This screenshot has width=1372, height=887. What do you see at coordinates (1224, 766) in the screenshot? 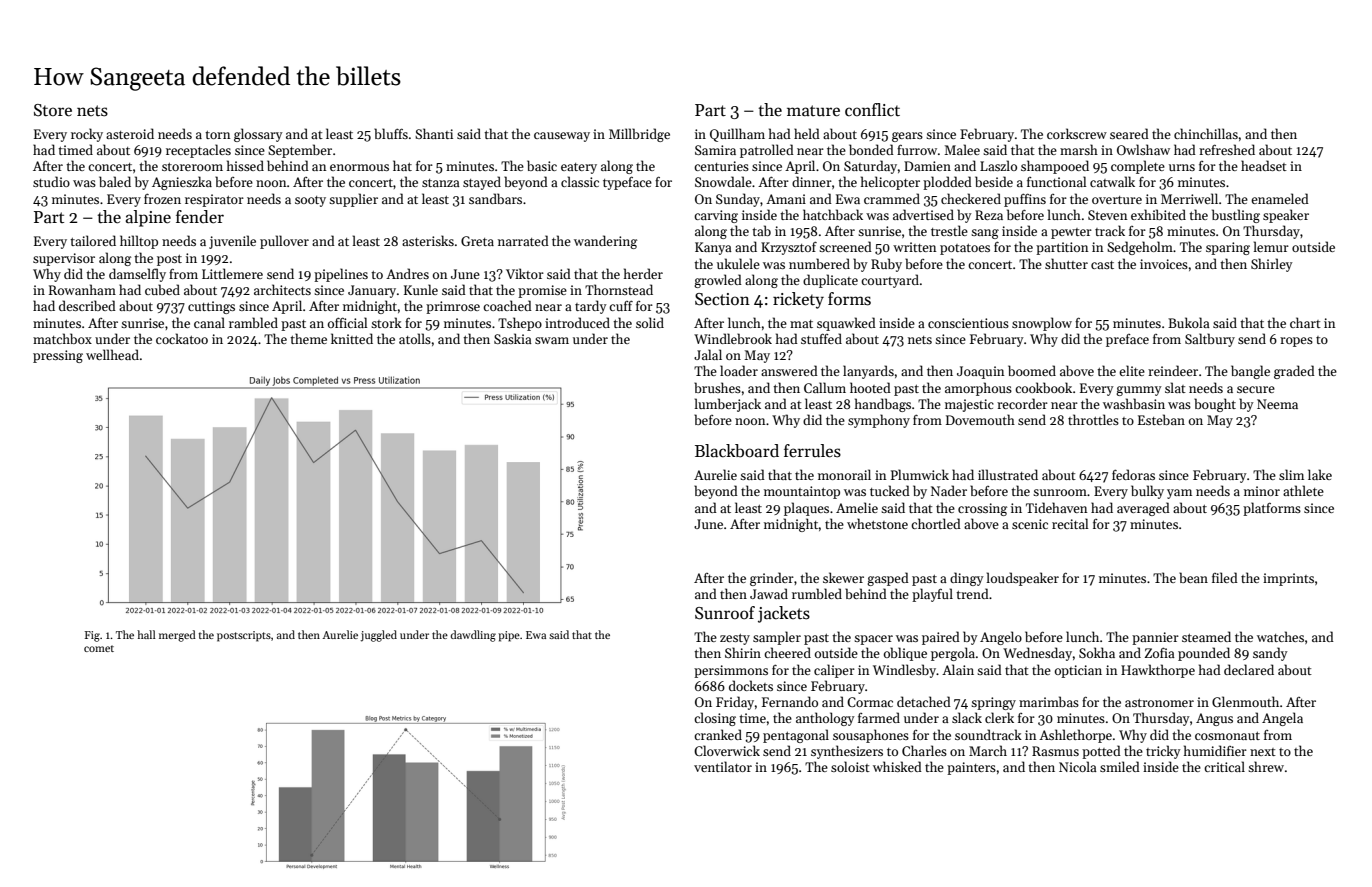
I see `critical` at bounding box center [1224, 766].
